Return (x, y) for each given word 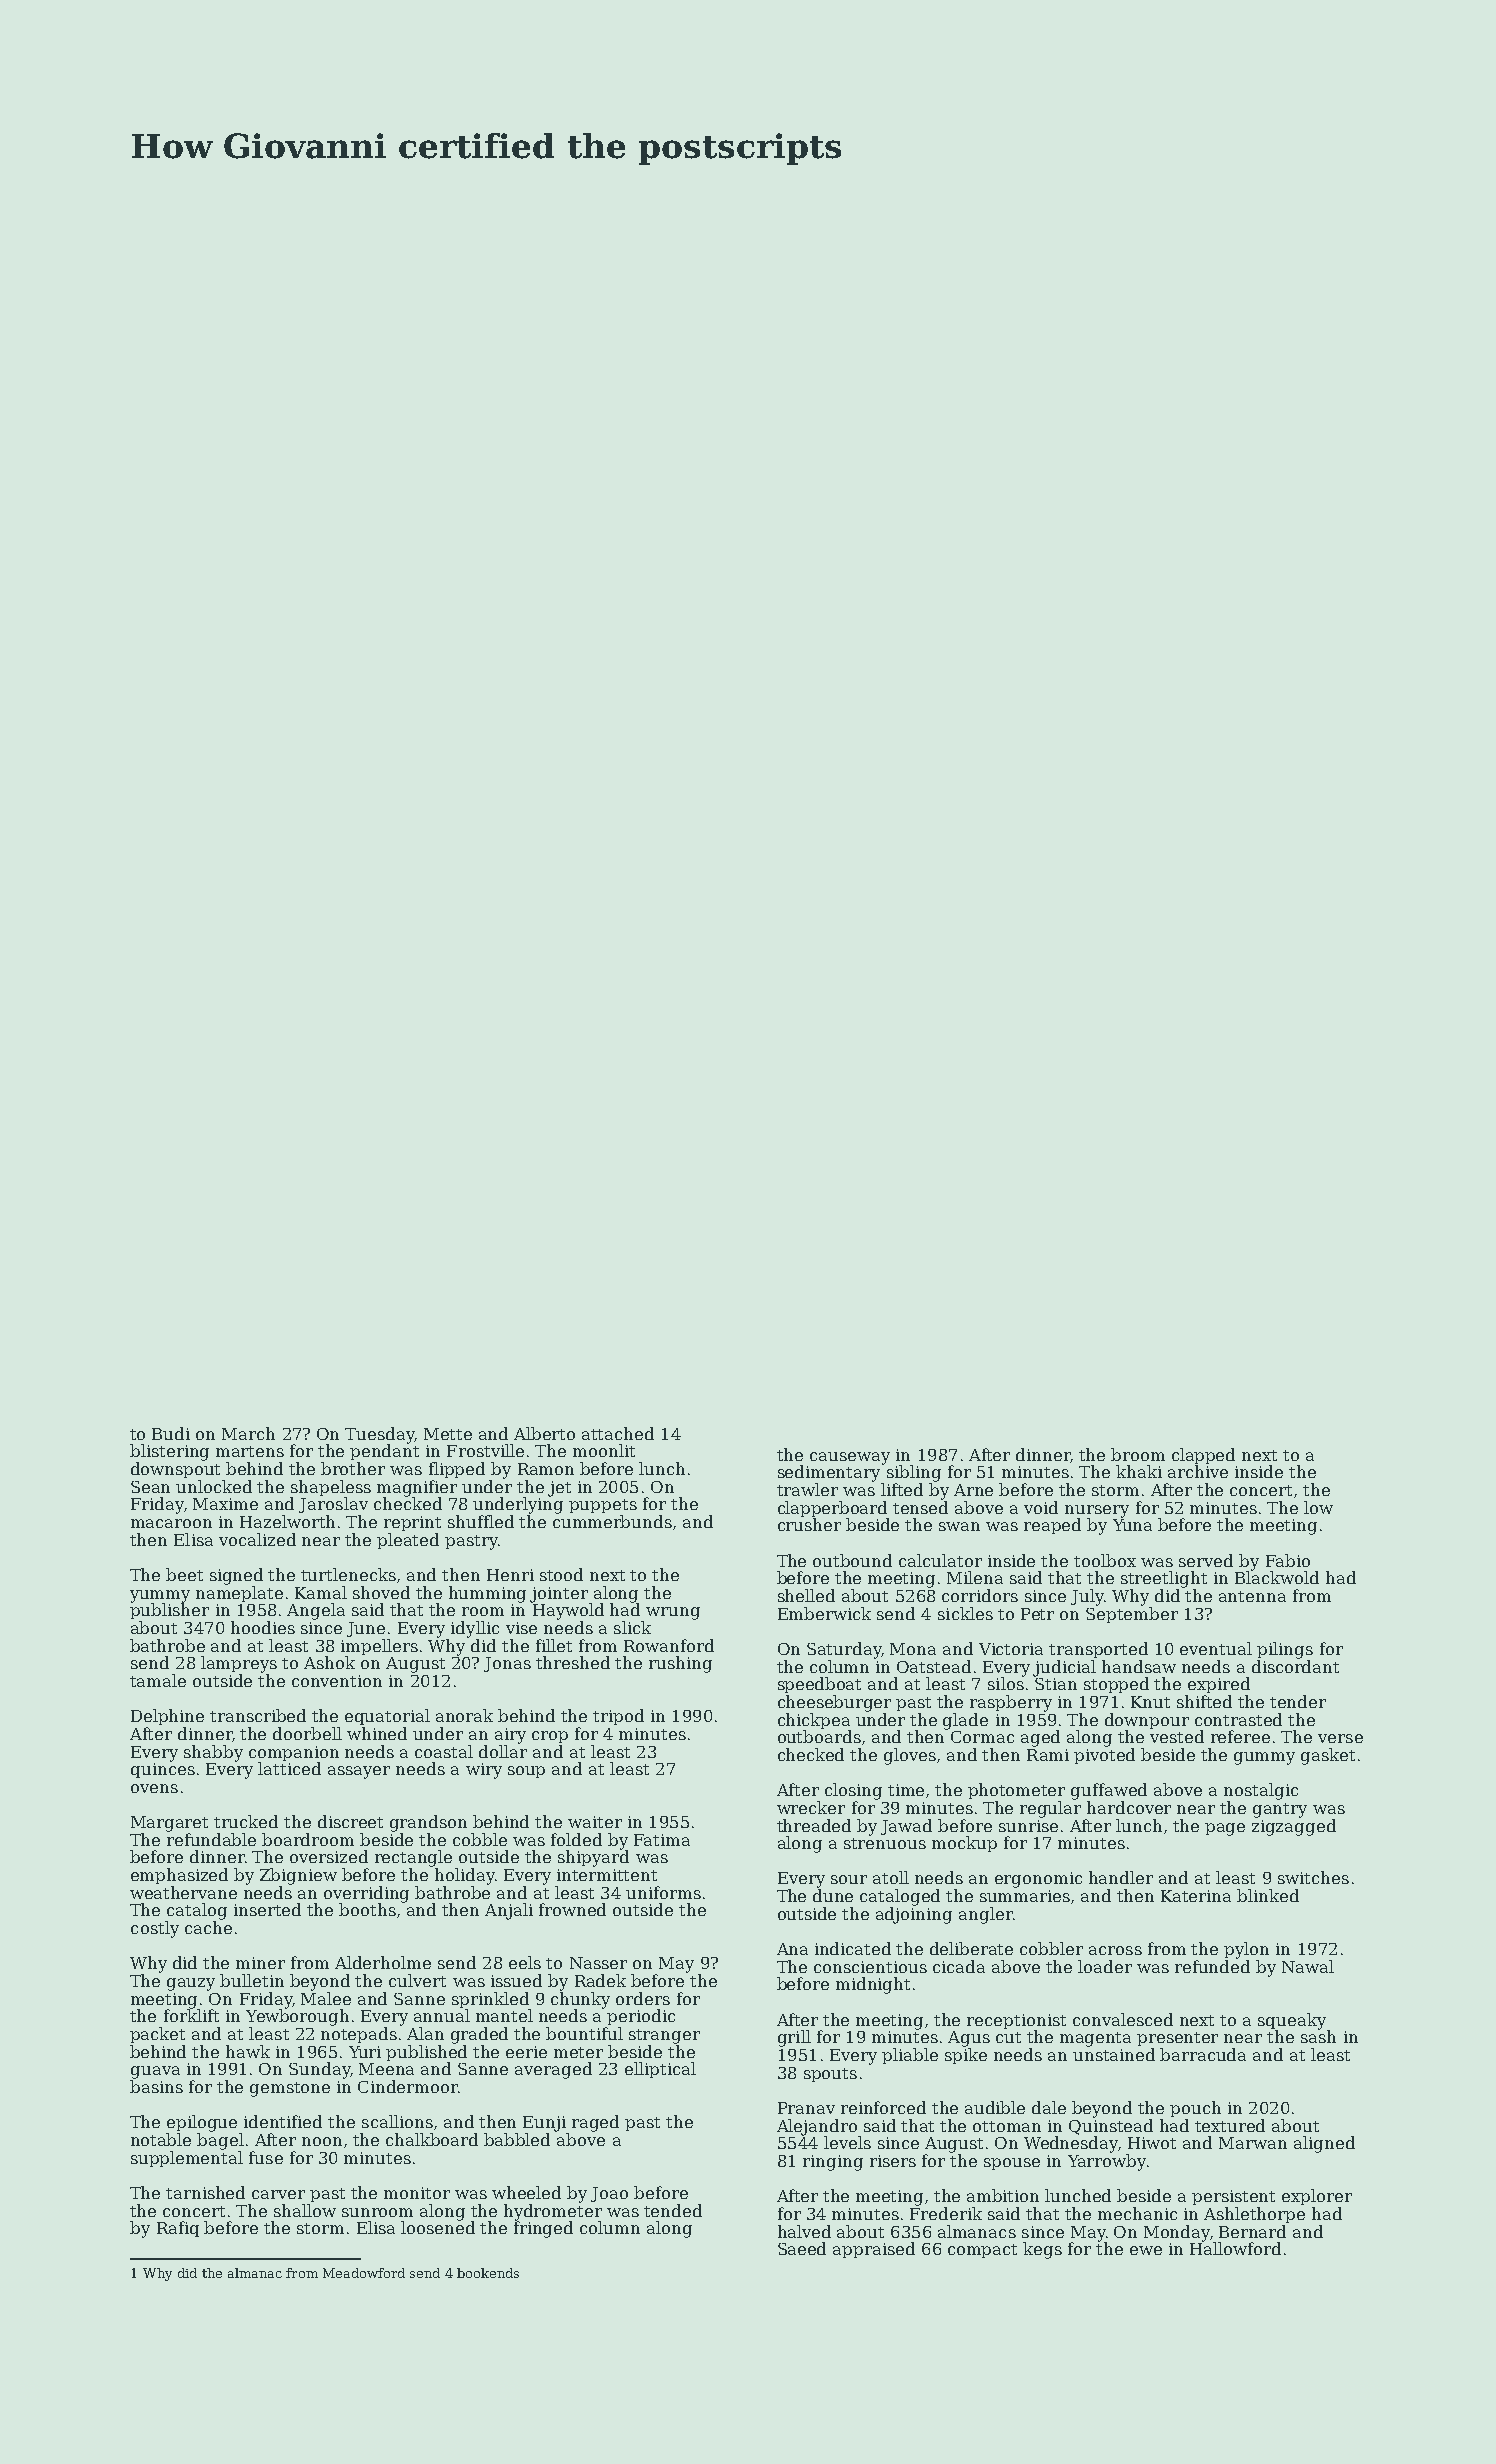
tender (1298, 1701)
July (1087, 1597)
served (1206, 1560)
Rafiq (178, 2229)
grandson (428, 1823)
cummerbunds (612, 1521)
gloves (910, 1756)
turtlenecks (348, 1574)
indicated (853, 1948)
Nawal (1308, 1966)
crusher (809, 1524)
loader (1105, 1966)
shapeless (331, 1488)
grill (794, 2038)
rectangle (413, 1858)
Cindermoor (408, 2086)
